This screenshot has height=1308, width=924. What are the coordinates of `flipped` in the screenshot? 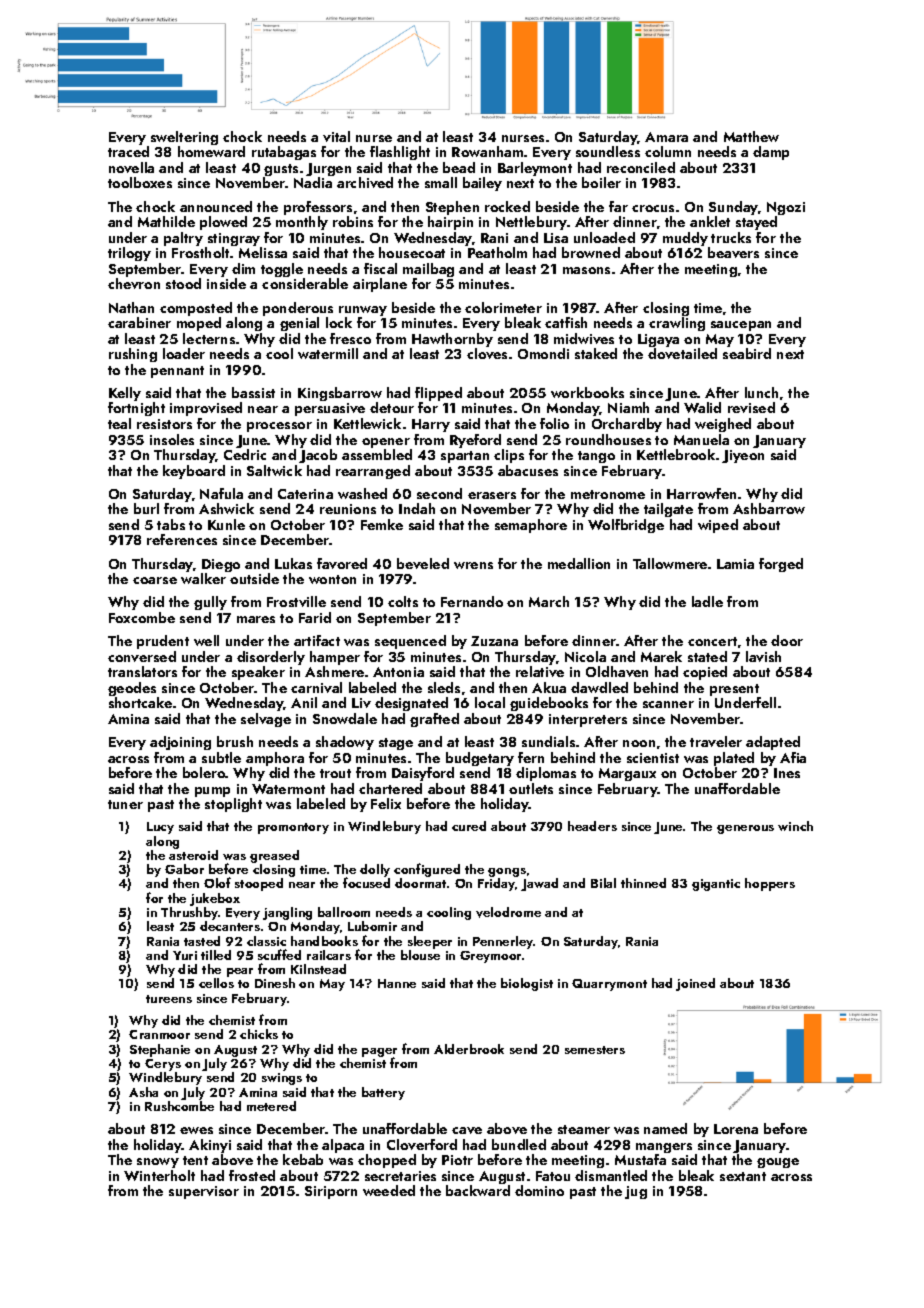 It's located at (438, 394).
